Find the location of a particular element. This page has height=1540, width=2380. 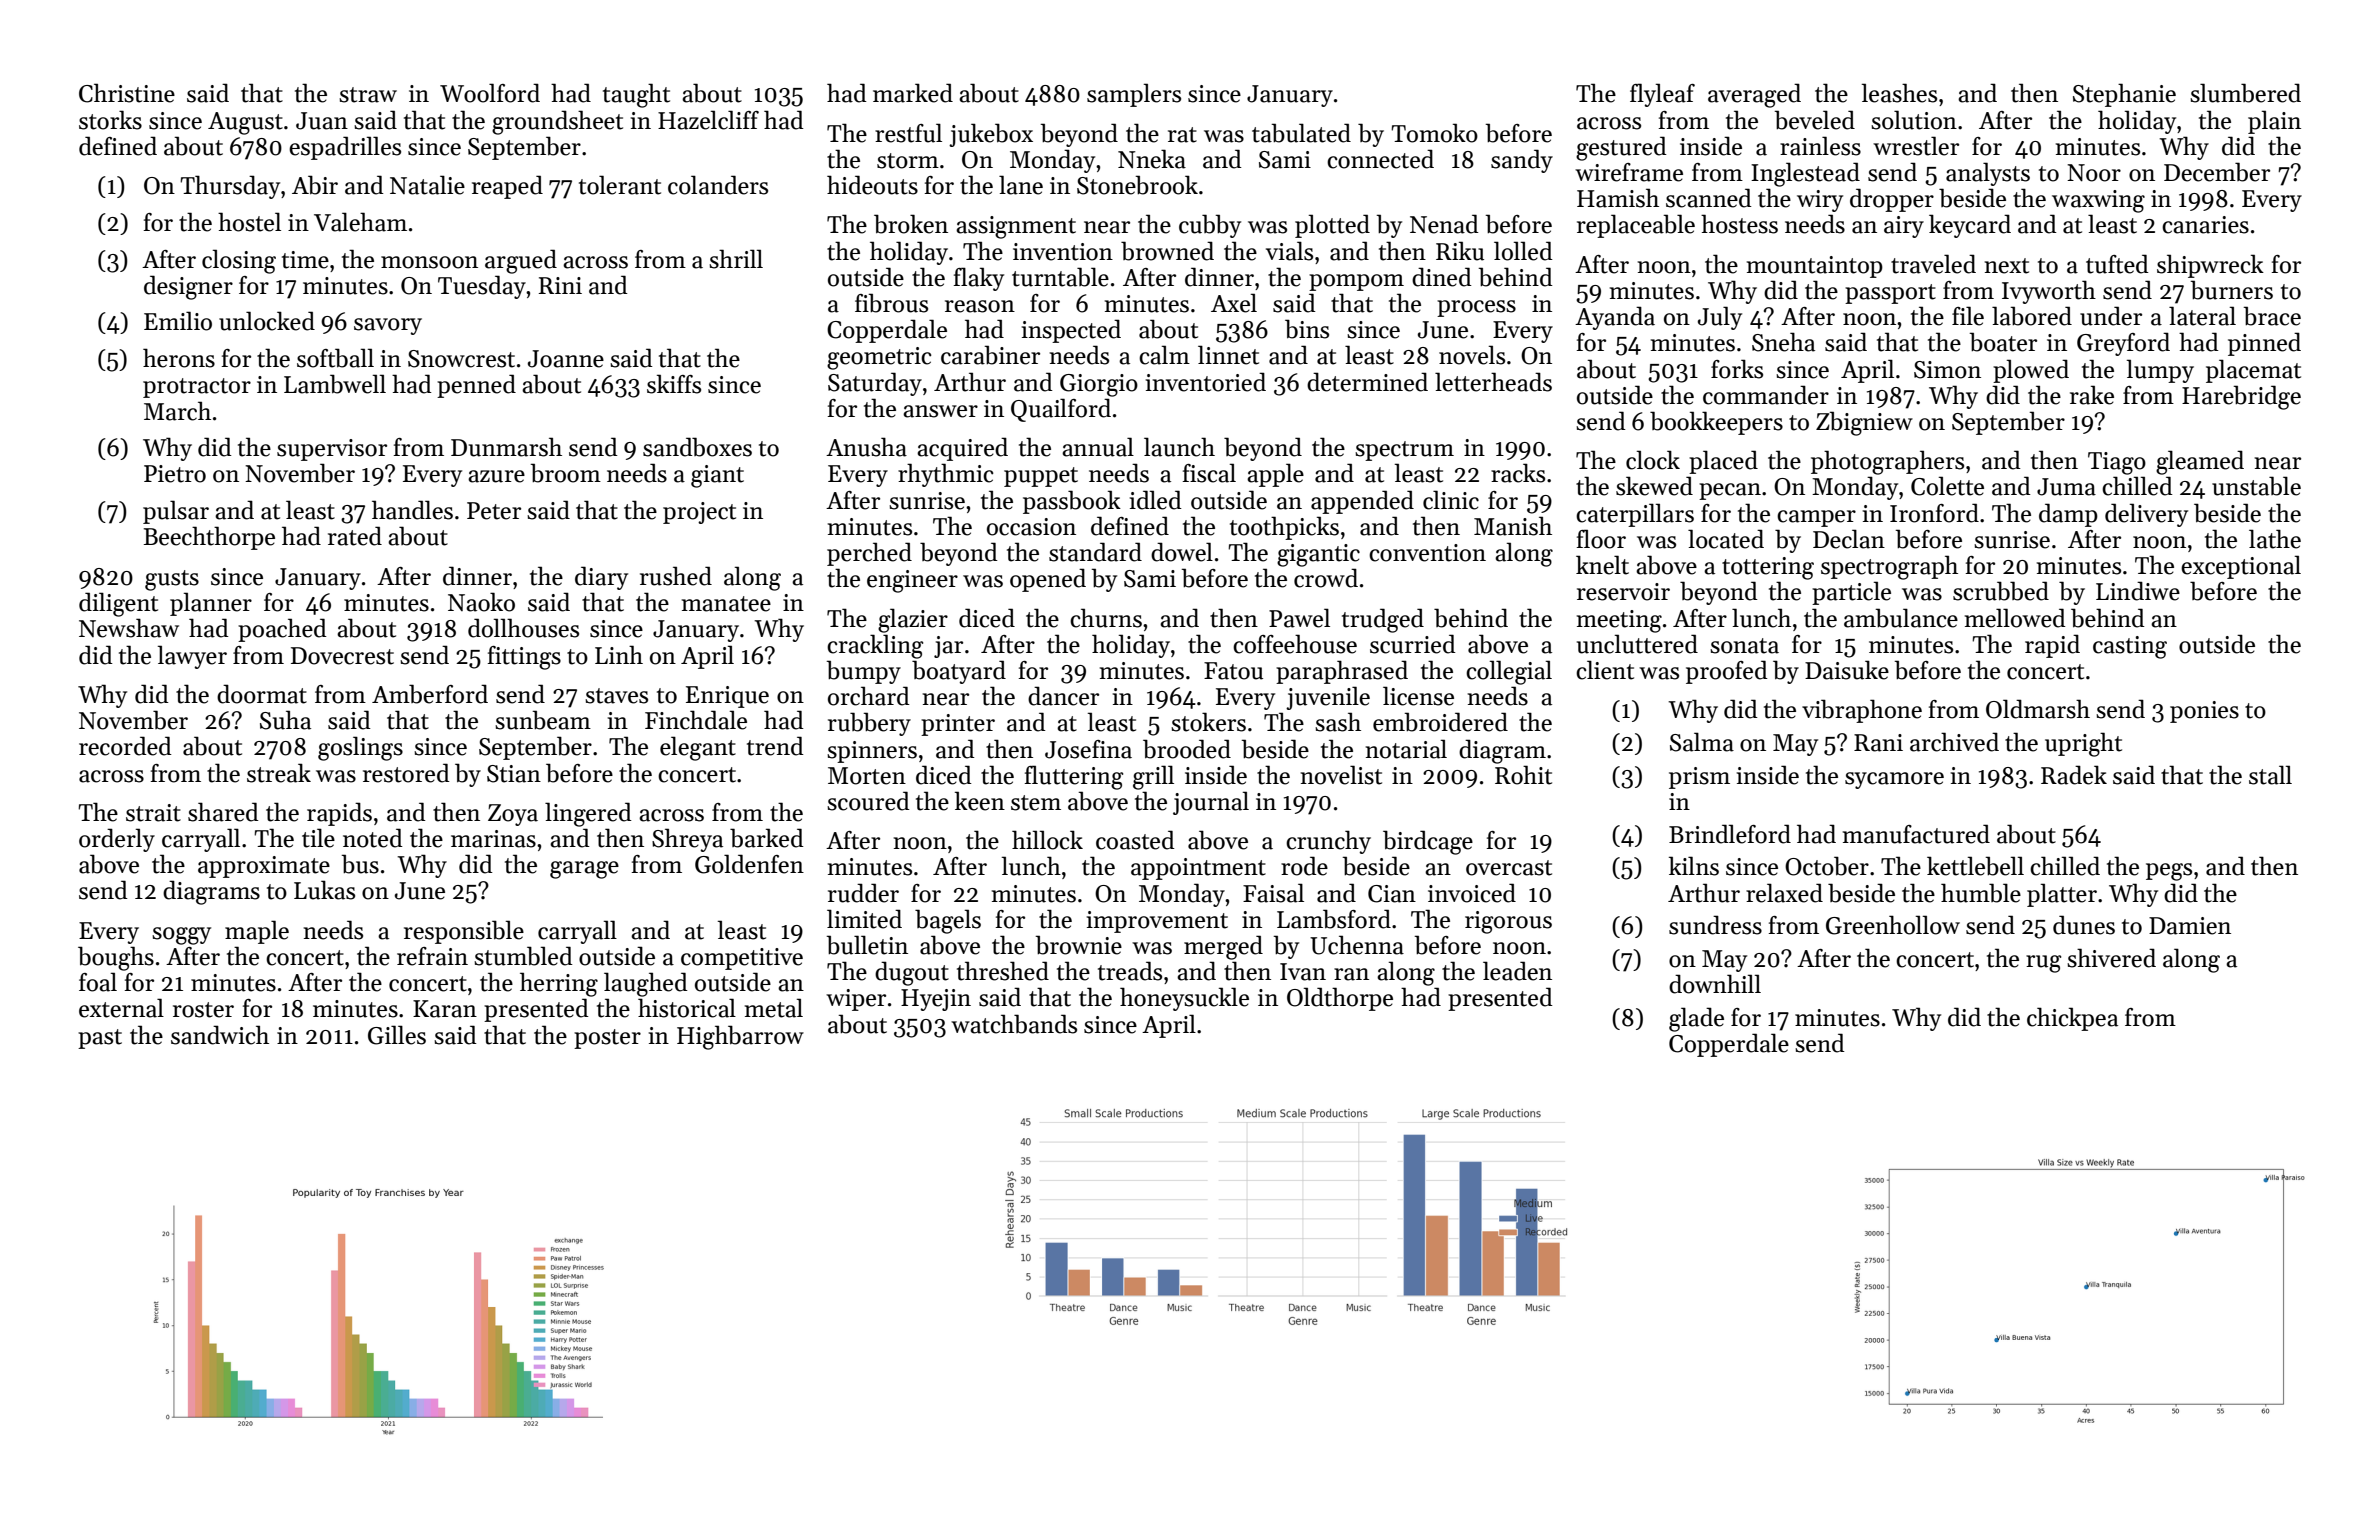

watchbands is located at coordinates (1014, 1024).
